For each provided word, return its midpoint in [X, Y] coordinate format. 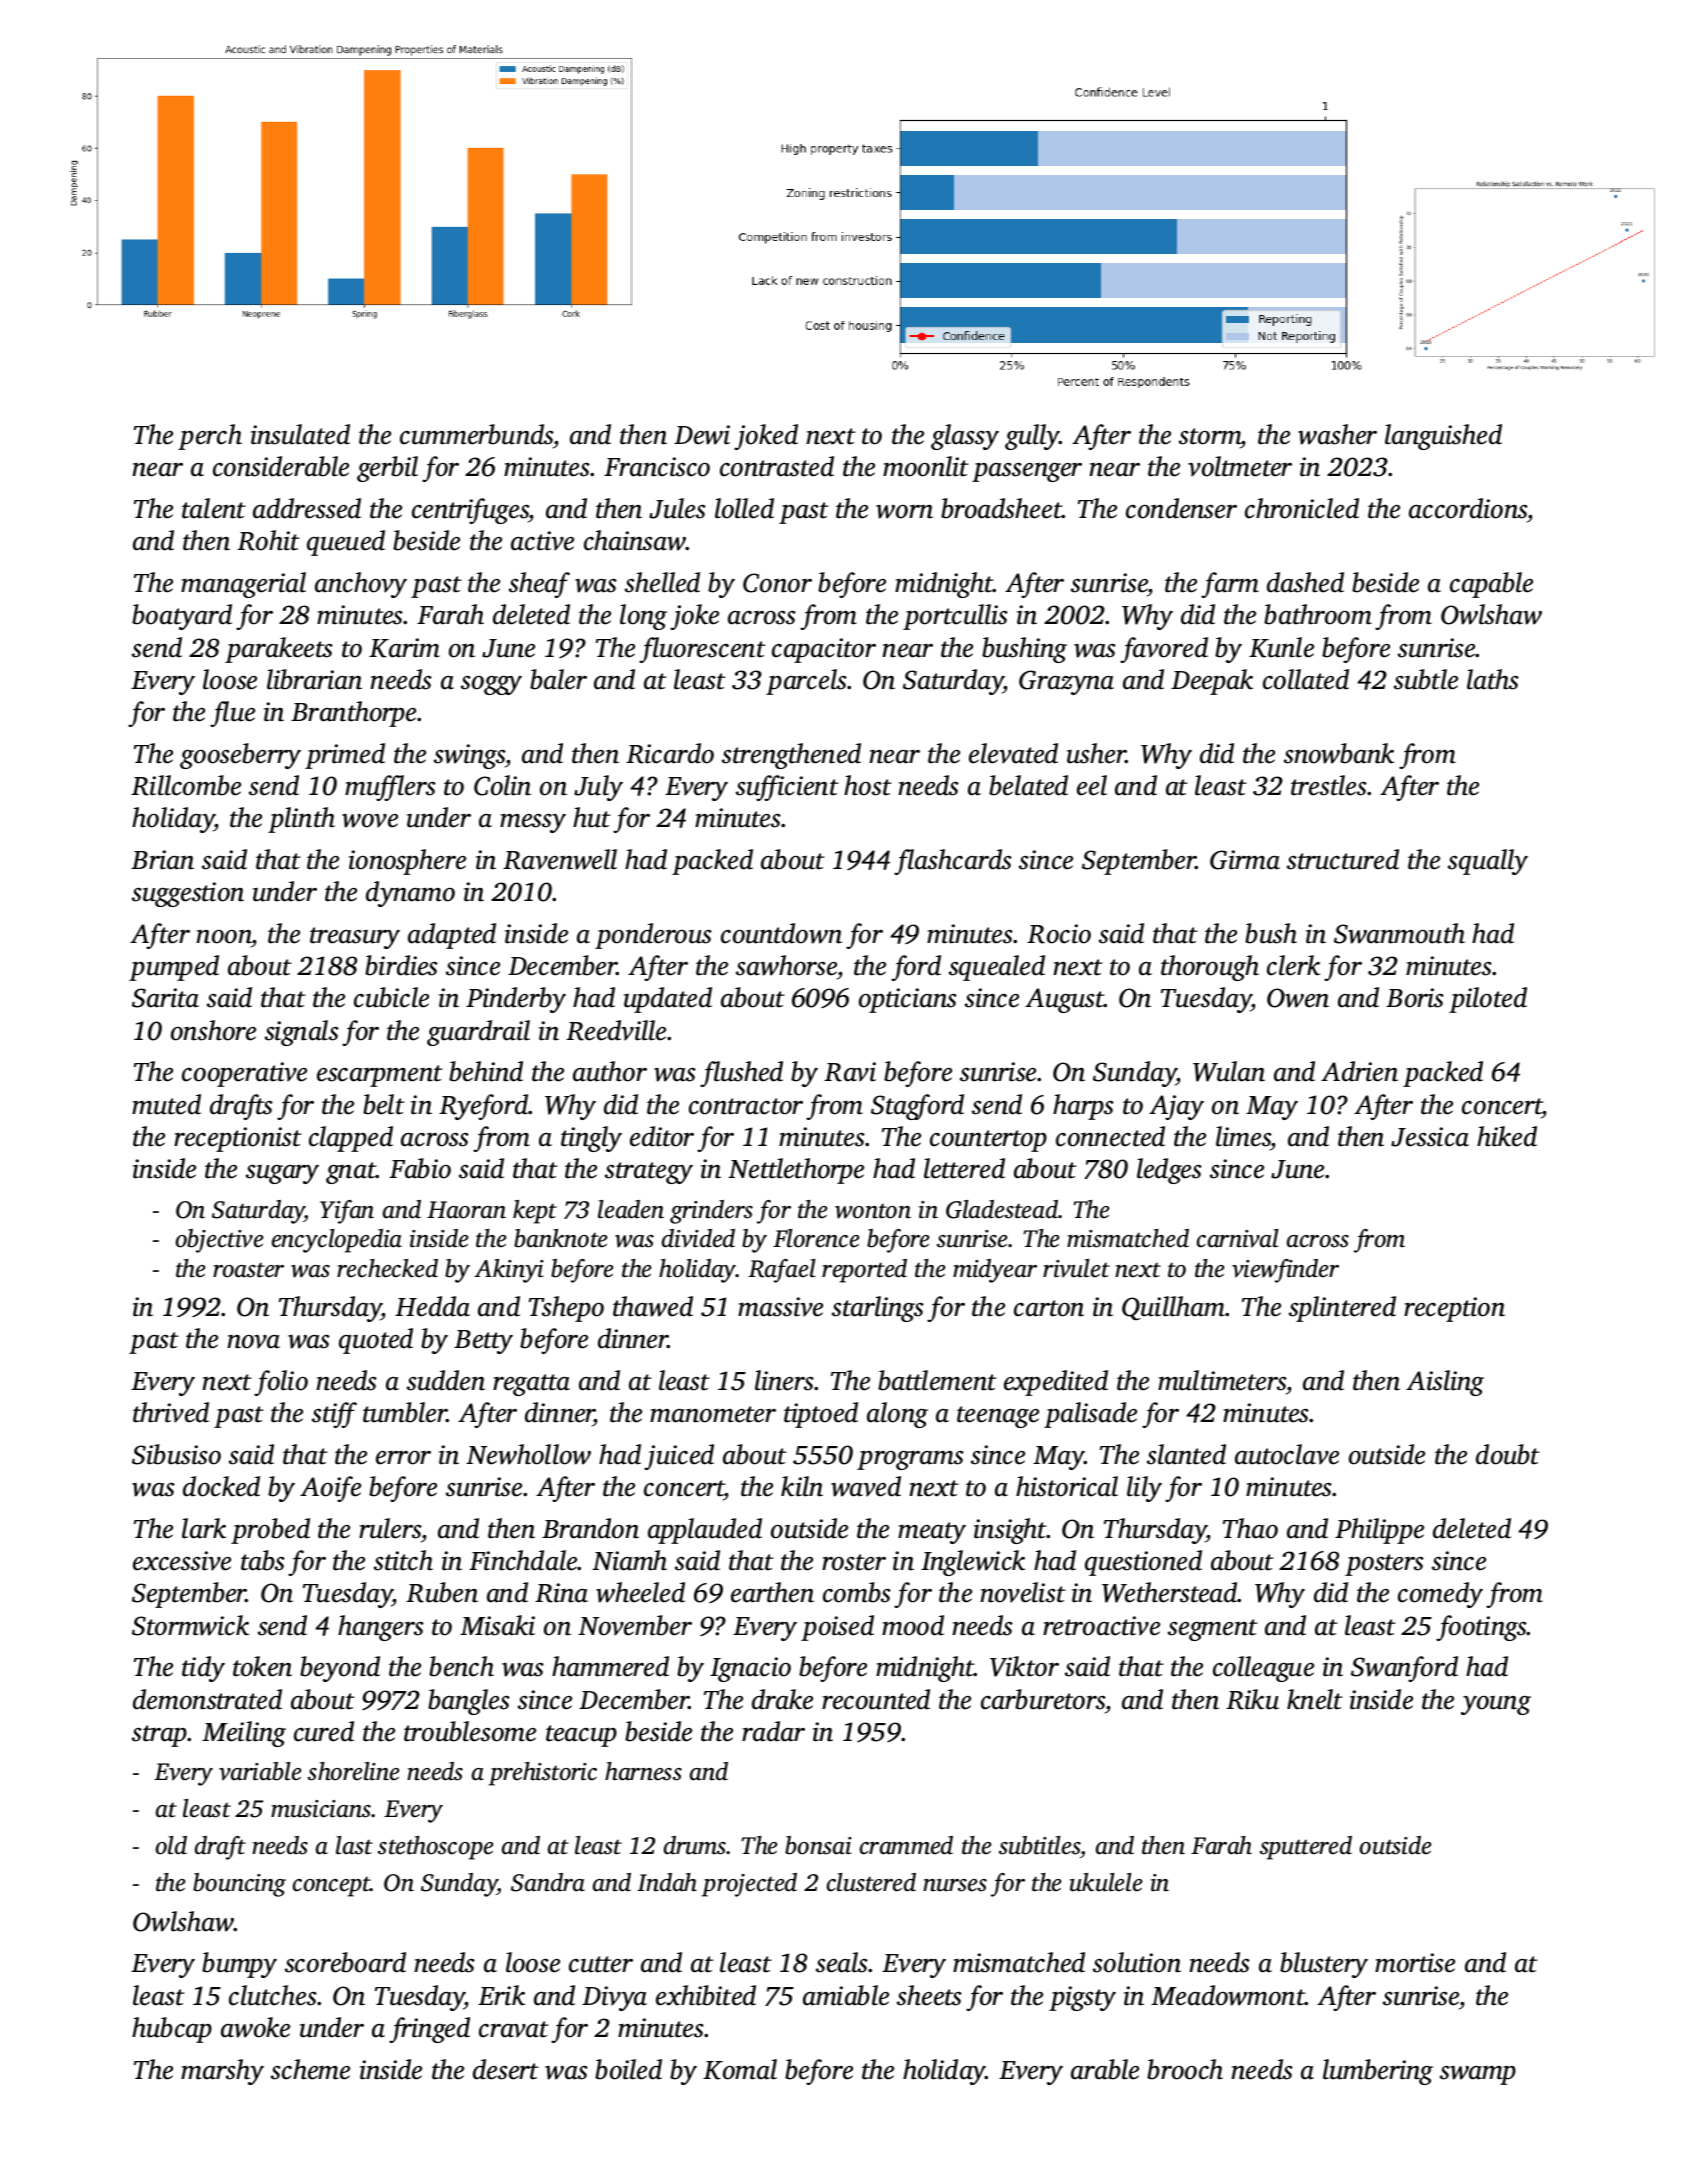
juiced [679, 1457]
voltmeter [1240, 466]
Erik [501, 1995]
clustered [871, 1882]
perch [210, 437]
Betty [483, 1342]
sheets [929, 1995]
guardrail [478, 1033]
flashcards [953, 862]
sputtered [1306, 1848]
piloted [1488, 1000]
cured [324, 1731]
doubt [1508, 1454]
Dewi [702, 435]
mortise [1415, 1963]
